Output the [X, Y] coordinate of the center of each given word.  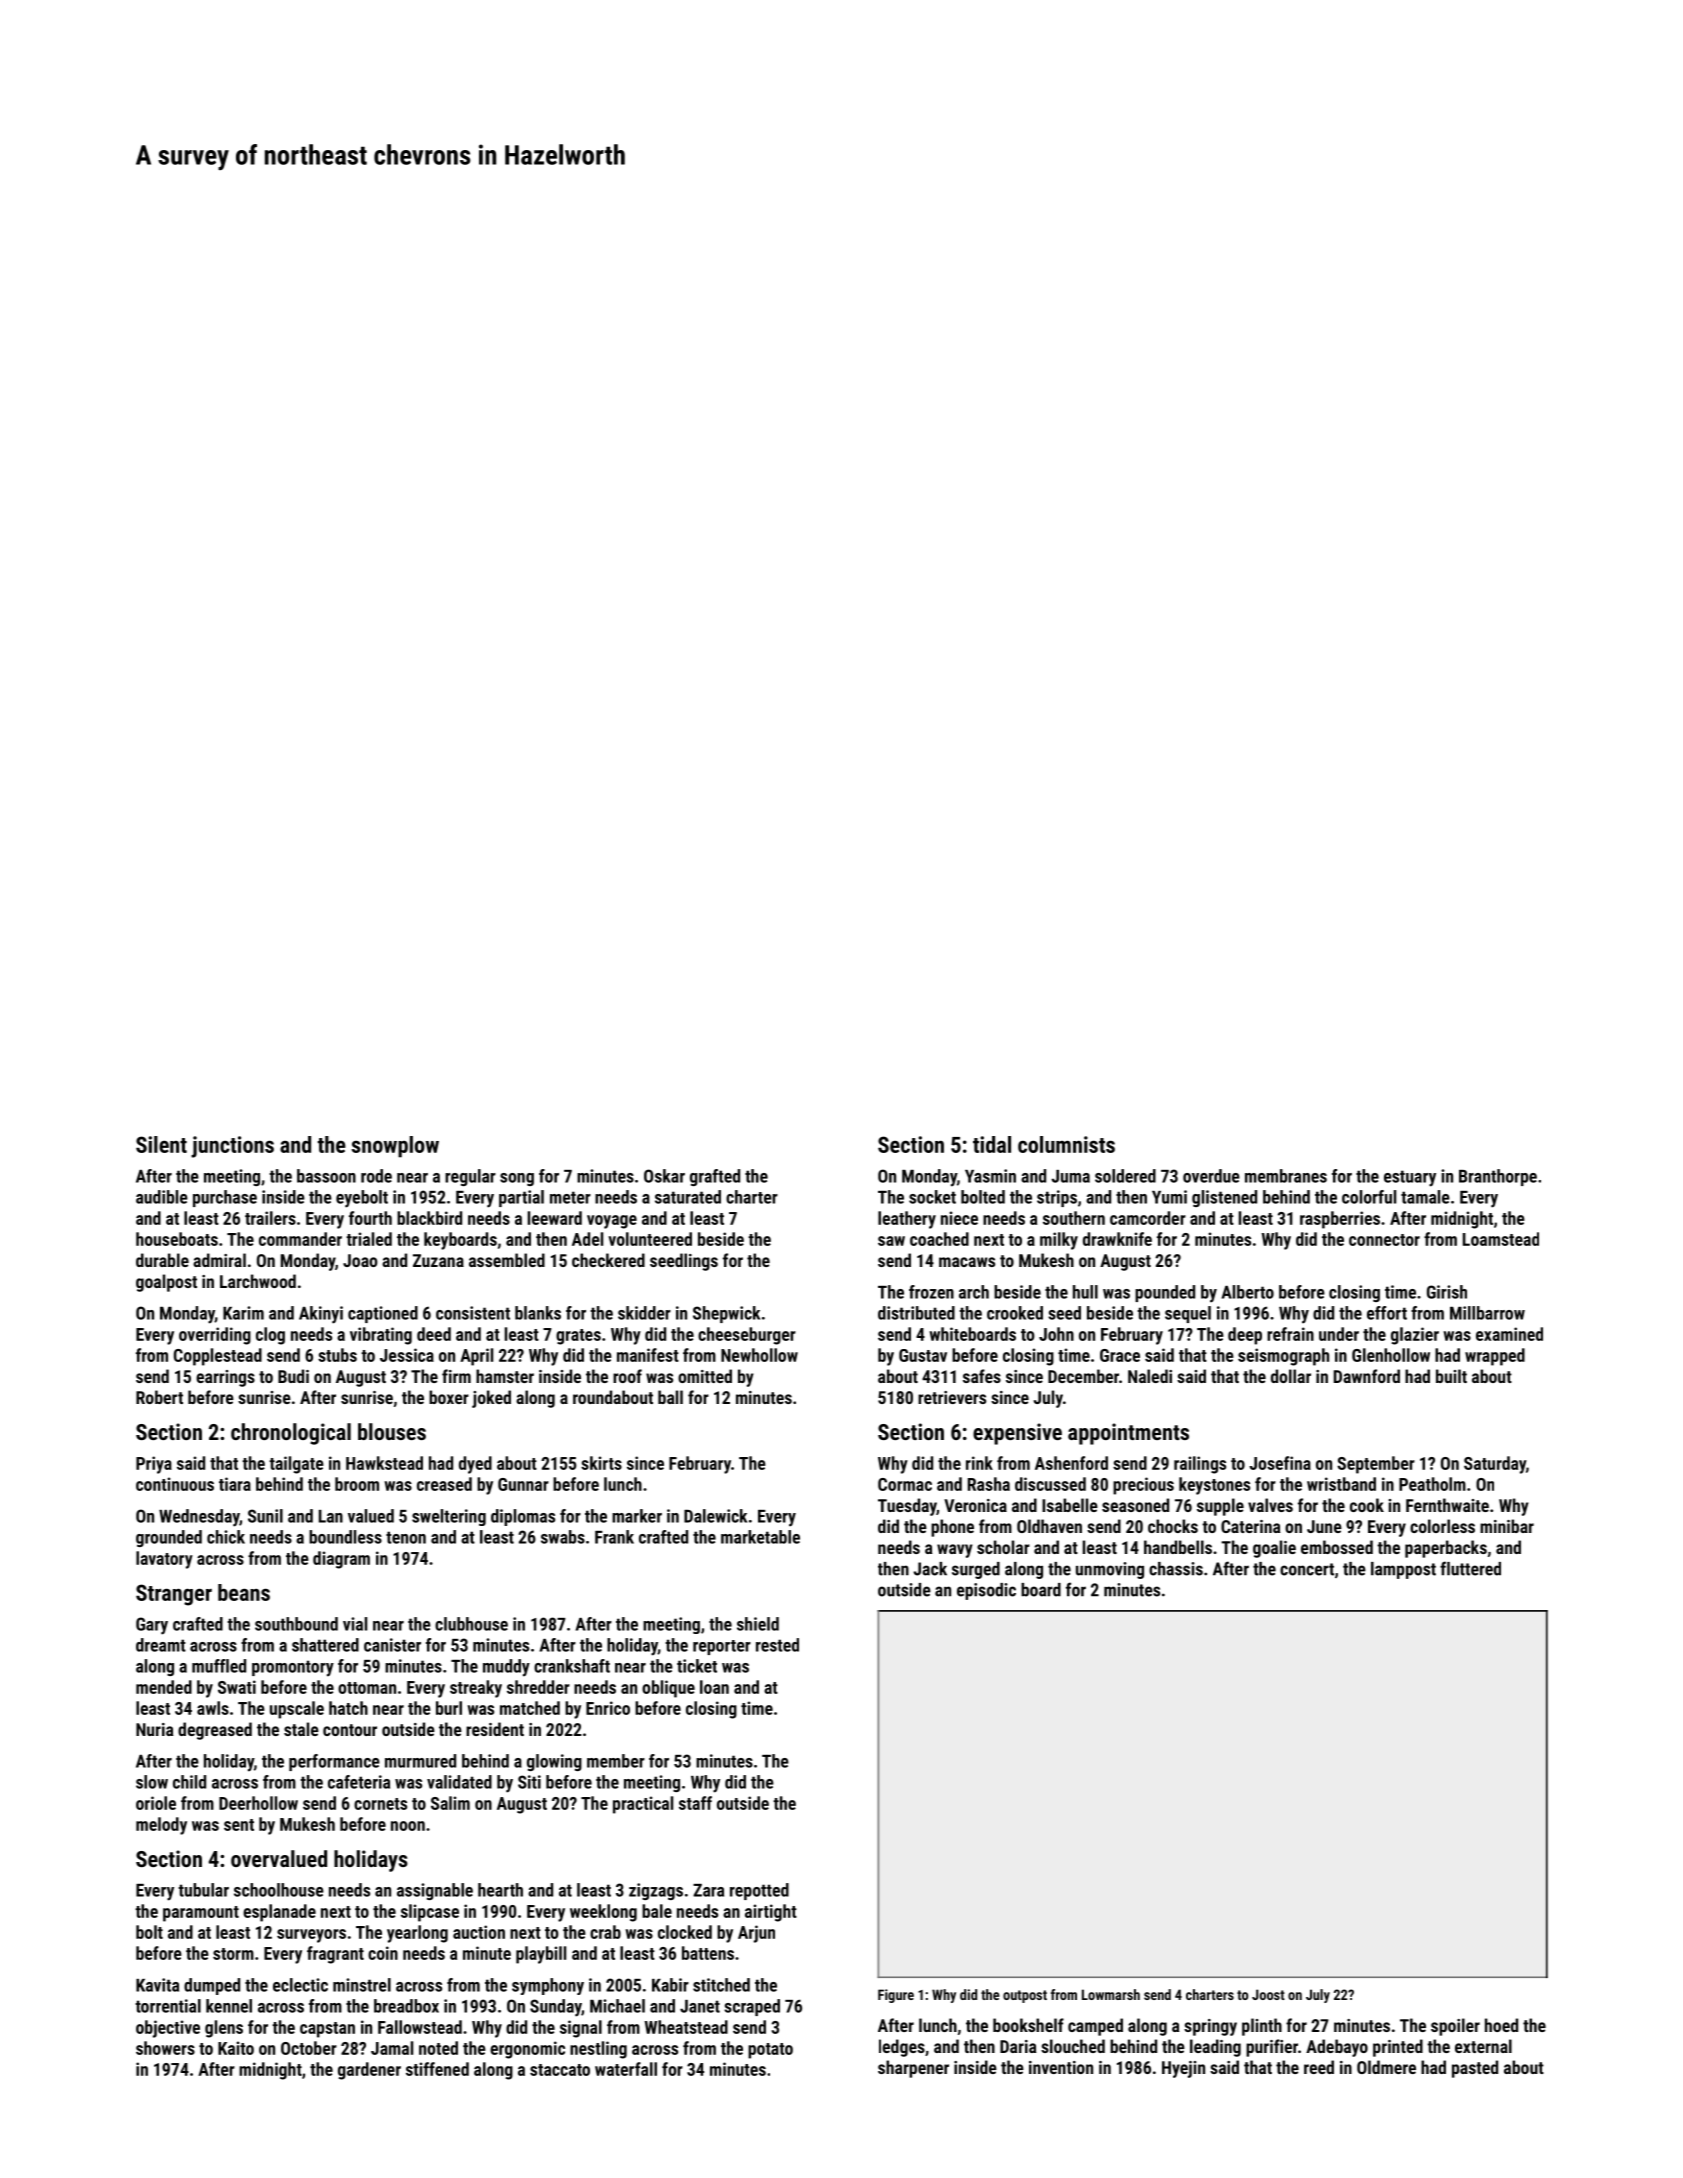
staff [695, 1803]
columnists [1066, 1144]
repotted [759, 1891]
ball [670, 1397]
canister [392, 1645]
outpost [1025, 1996]
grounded [169, 1538]
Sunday [556, 2008]
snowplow [395, 1147]
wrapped [1495, 1357]
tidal [992, 1144]
